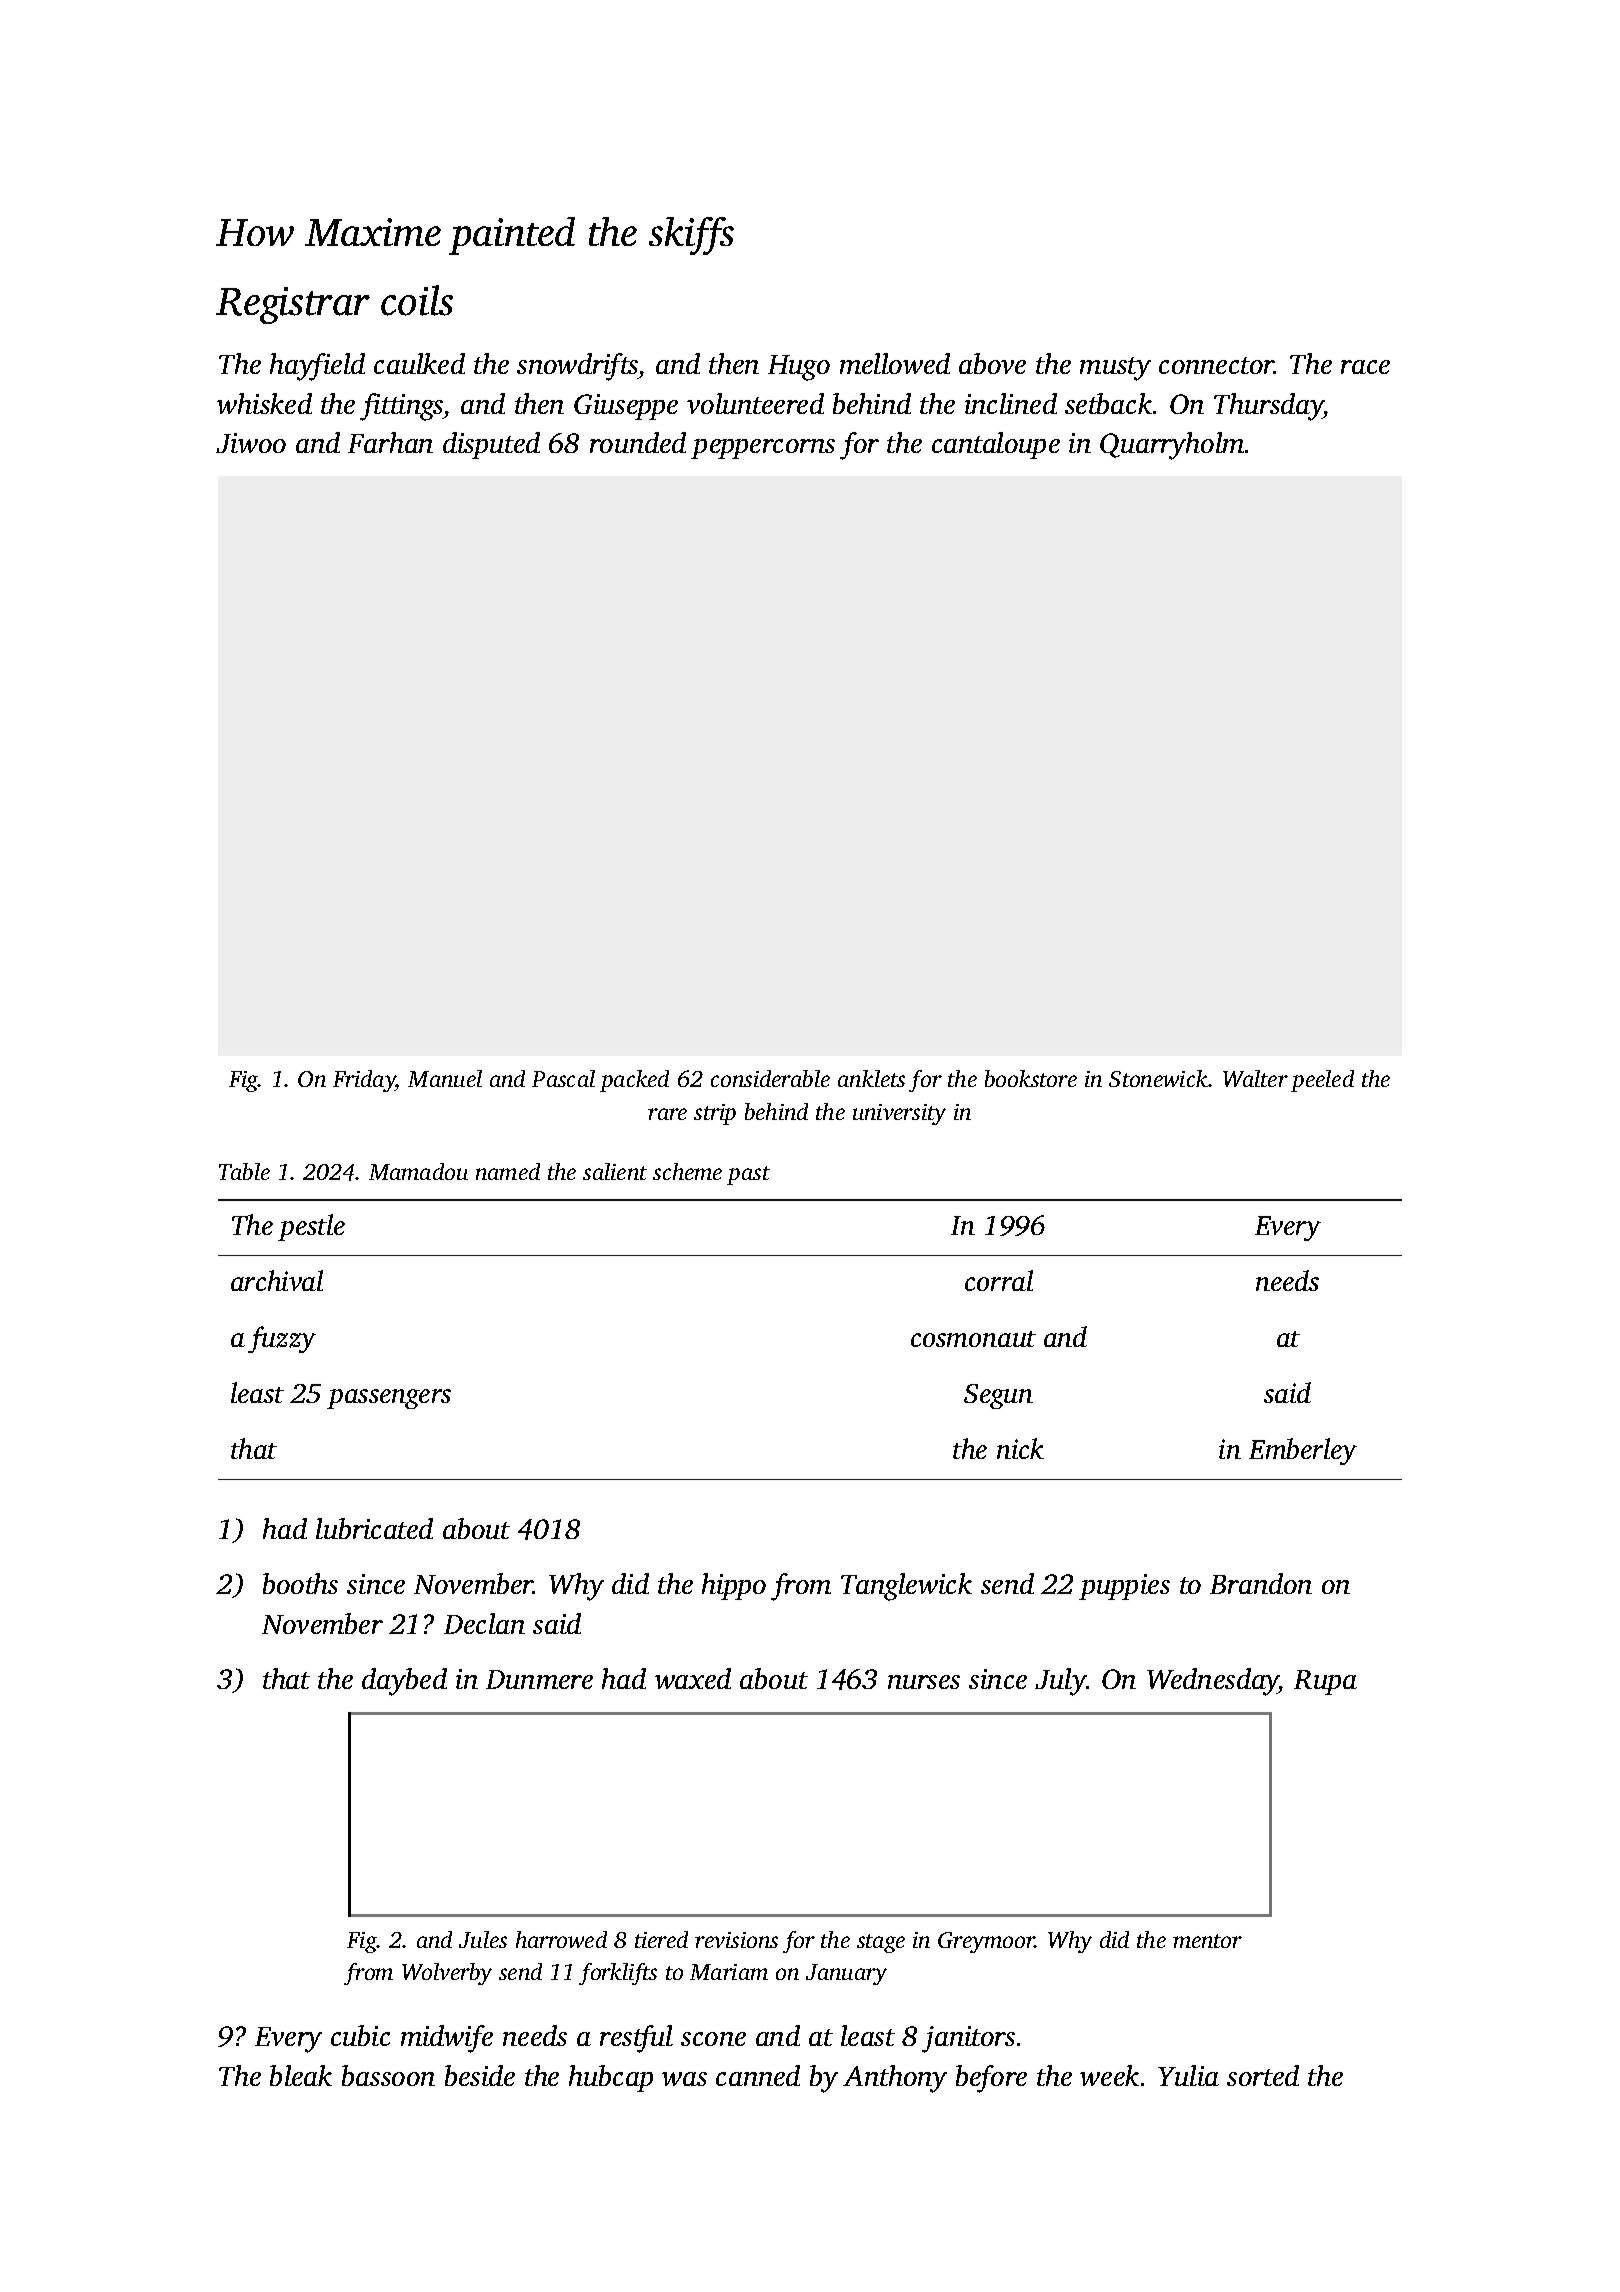  I want to click on connector, so click(1216, 365).
